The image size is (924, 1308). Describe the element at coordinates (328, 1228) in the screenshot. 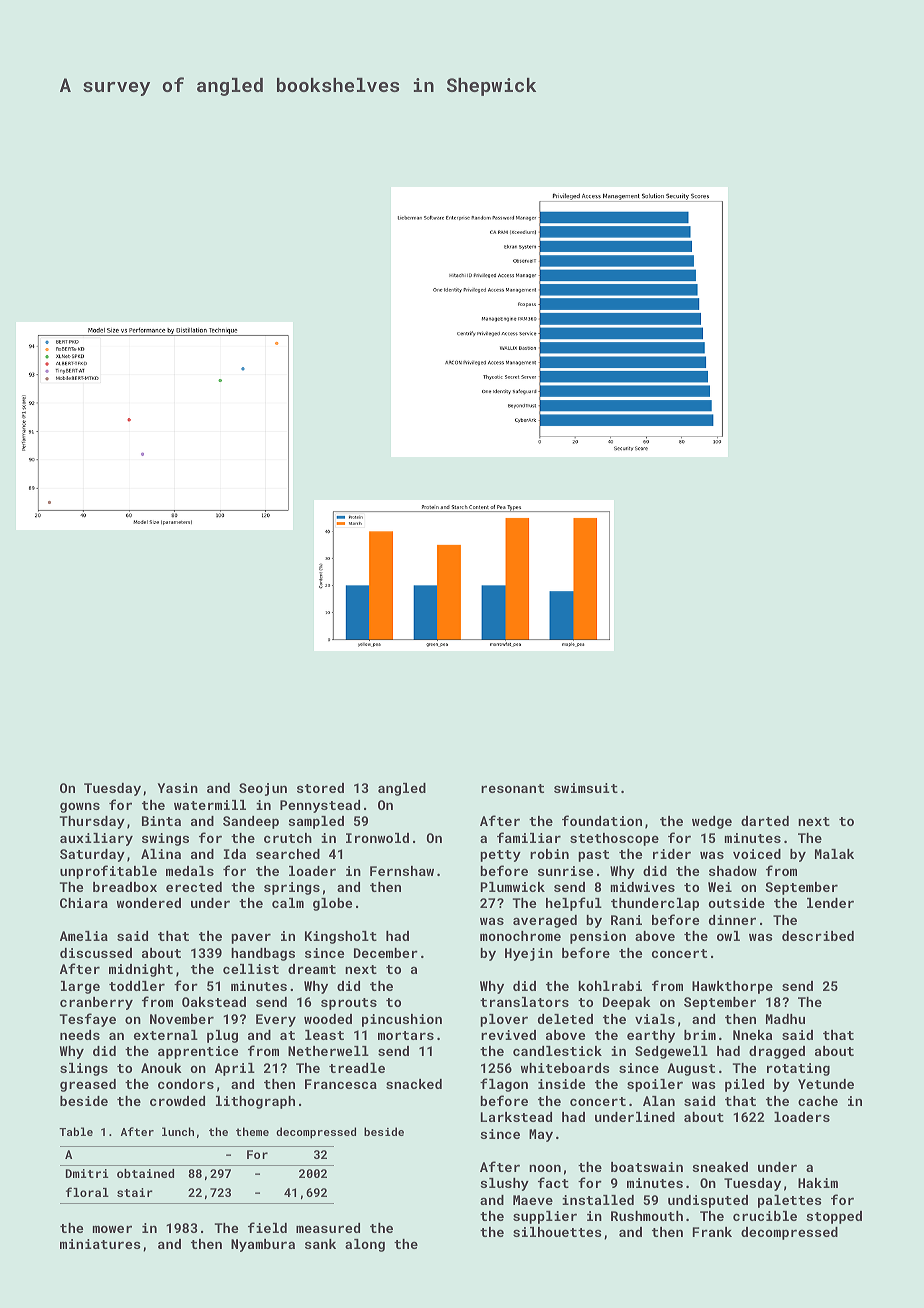

I see `measured` at that location.
